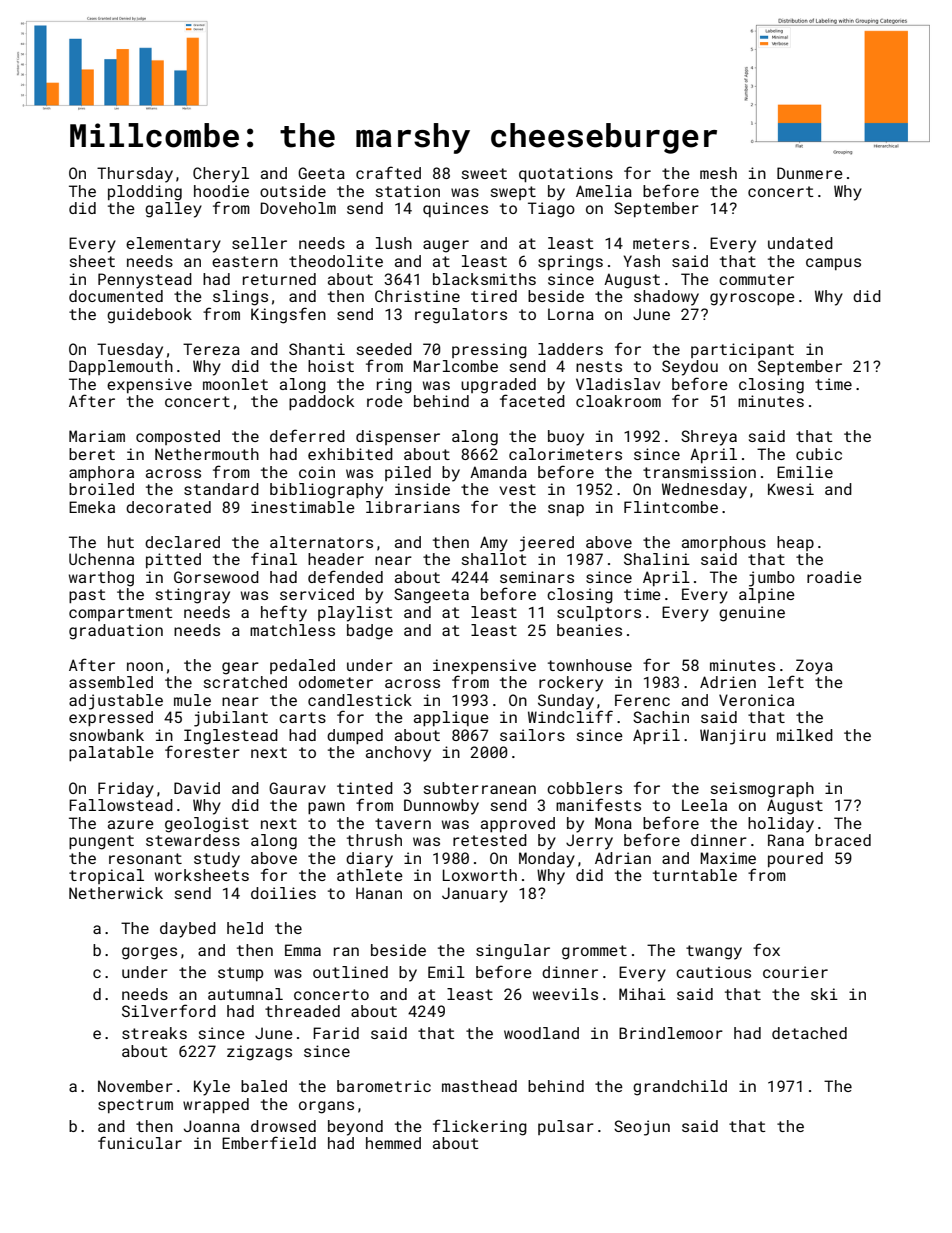 Image resolution: width=952 pixels, height=1233 pixels. Describe the element at coordinates (551, 210) in the screenshot. I see `Tiago` at that location.
